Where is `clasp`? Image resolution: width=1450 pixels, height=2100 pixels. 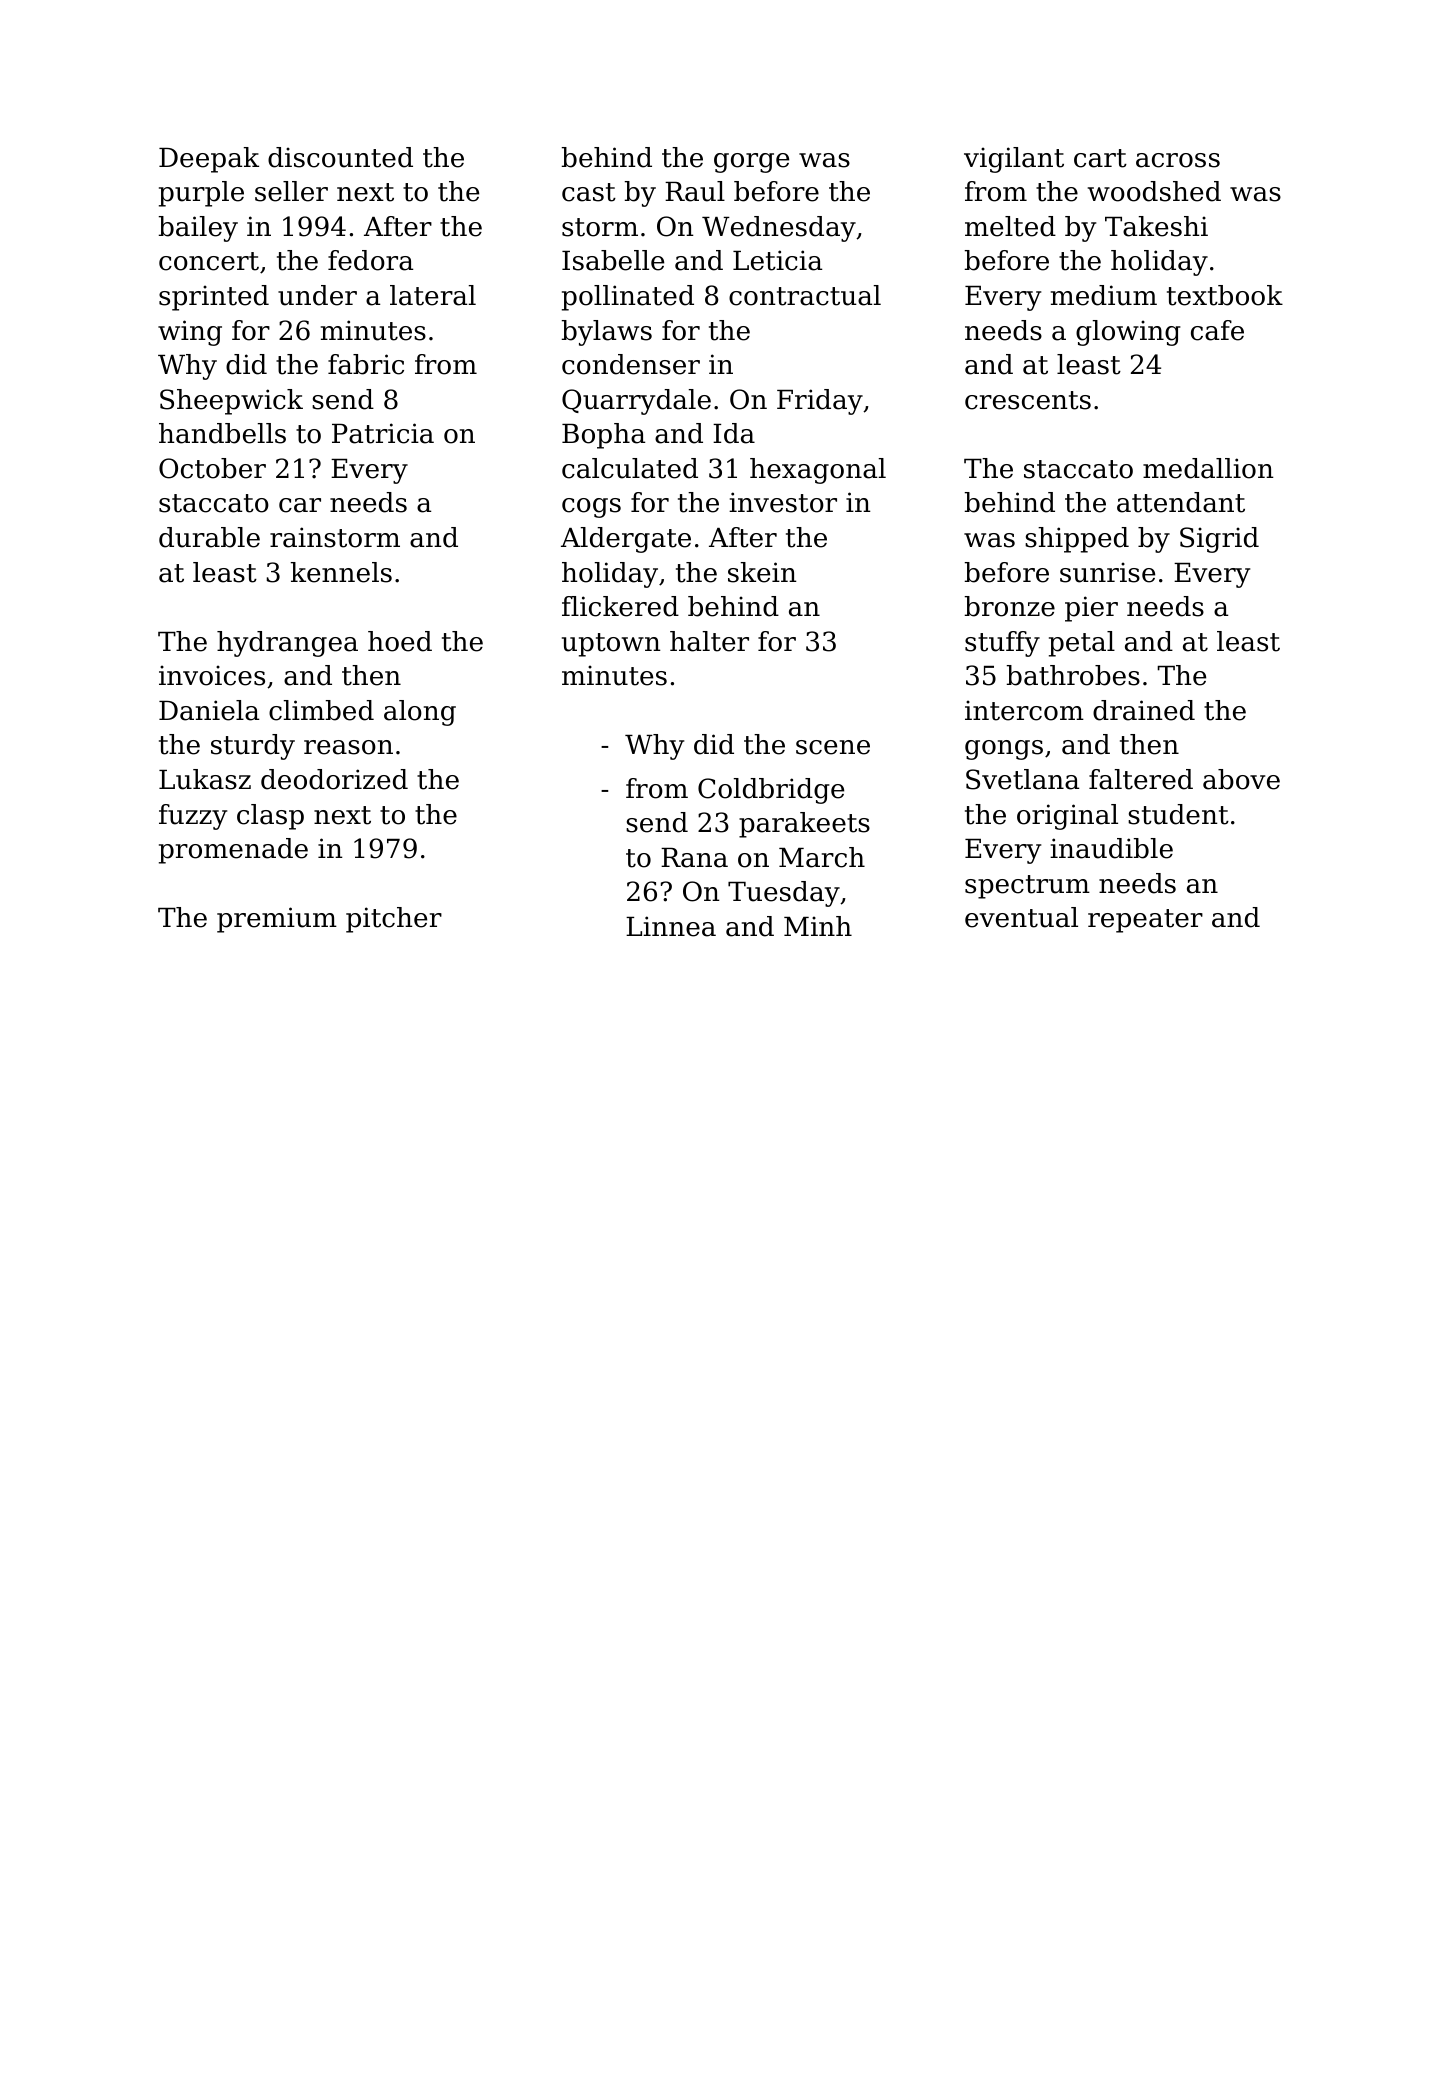 clasp is located at coordinates (270, 817).
